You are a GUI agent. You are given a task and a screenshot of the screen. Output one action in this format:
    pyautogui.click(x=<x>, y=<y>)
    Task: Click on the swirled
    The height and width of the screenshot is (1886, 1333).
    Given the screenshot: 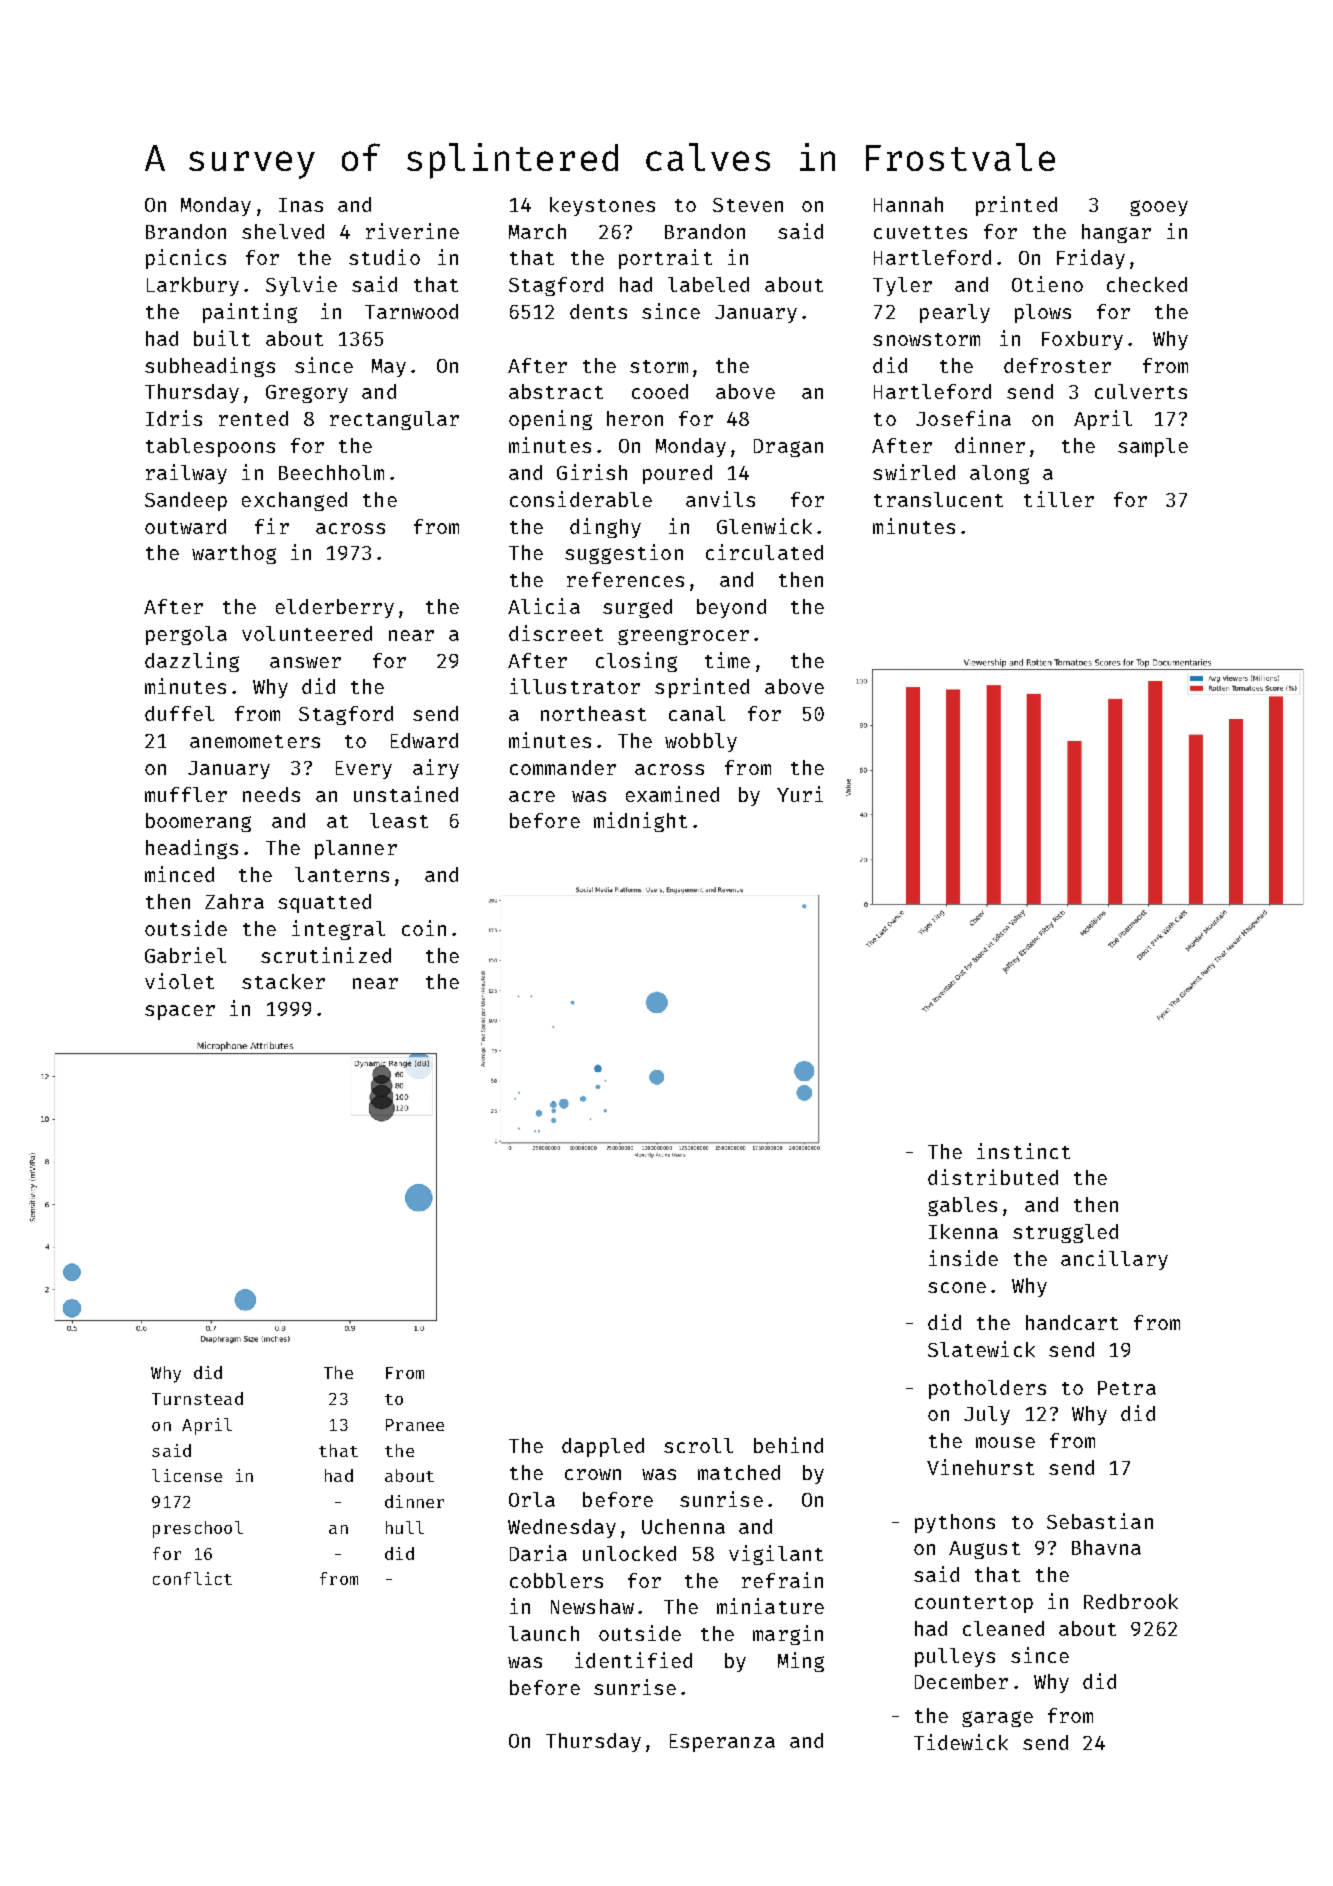 What is the action you would take?
    pyautogui.click(x=914, y=472)
